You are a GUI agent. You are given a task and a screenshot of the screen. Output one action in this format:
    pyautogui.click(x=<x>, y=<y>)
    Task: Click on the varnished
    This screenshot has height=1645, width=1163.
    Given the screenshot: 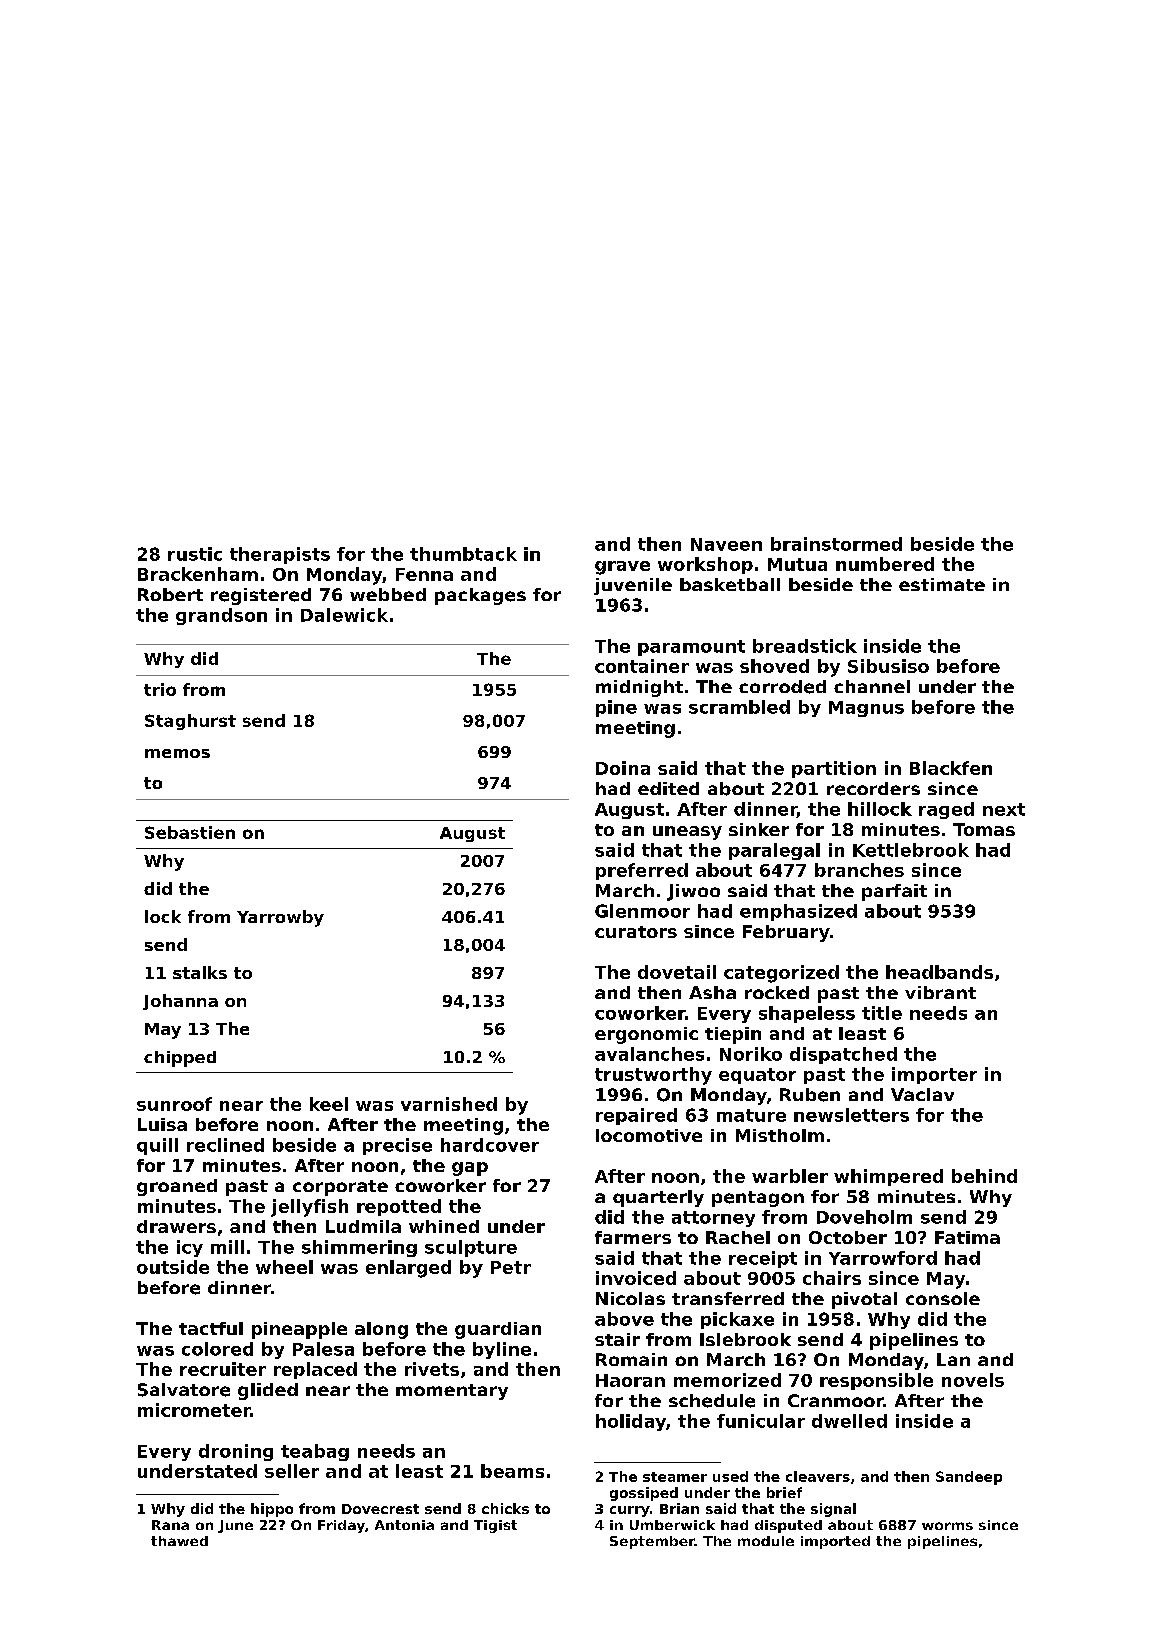 What is the action you would take?
    pyautogui.click(x=449, y=1104)
